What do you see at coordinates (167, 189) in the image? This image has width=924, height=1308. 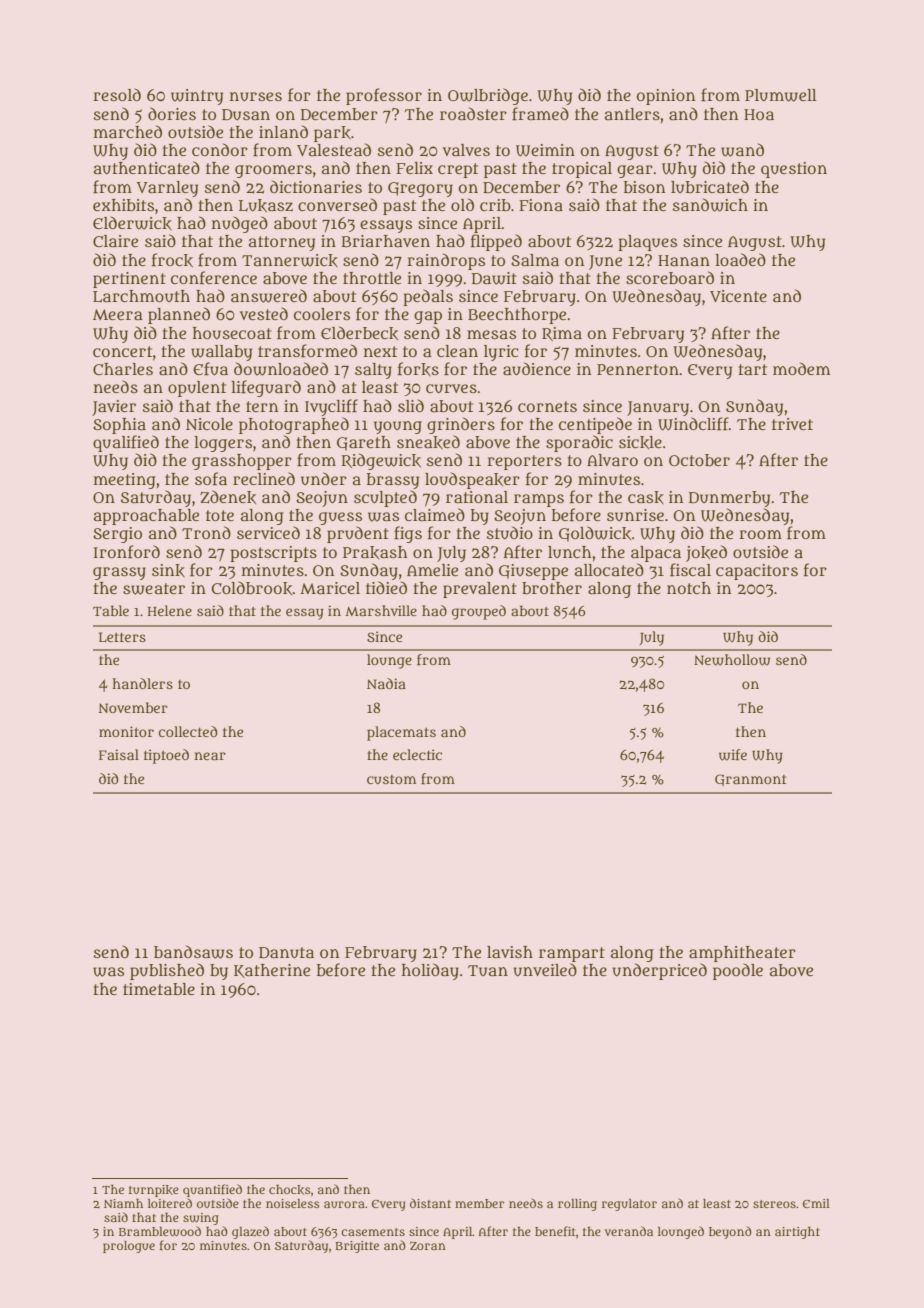 I see `Varnley` at bounding box center [167, 189].
